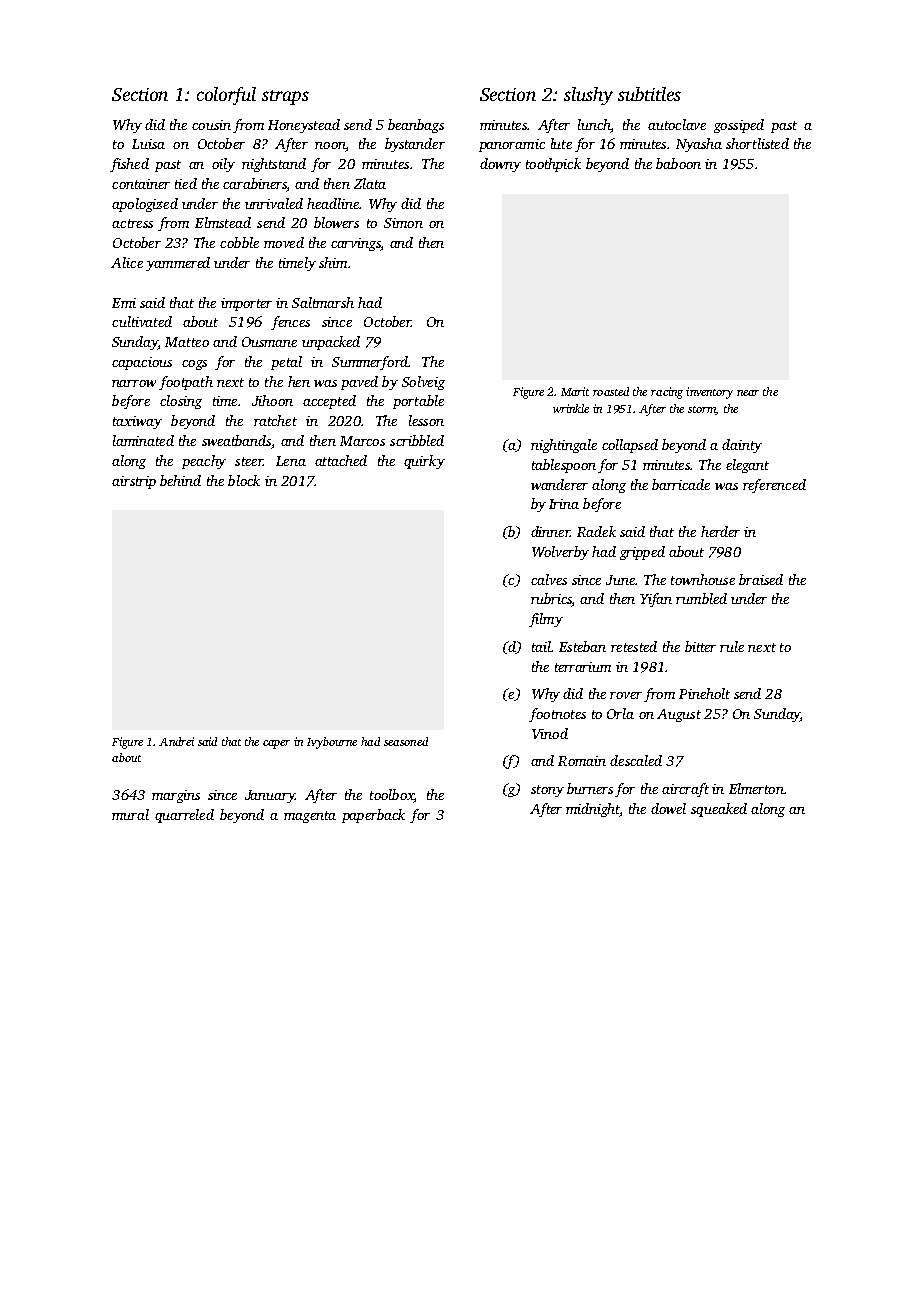 The width and height of the image is (924, 1308). I want to click on subtitles, so click(649, 94).
